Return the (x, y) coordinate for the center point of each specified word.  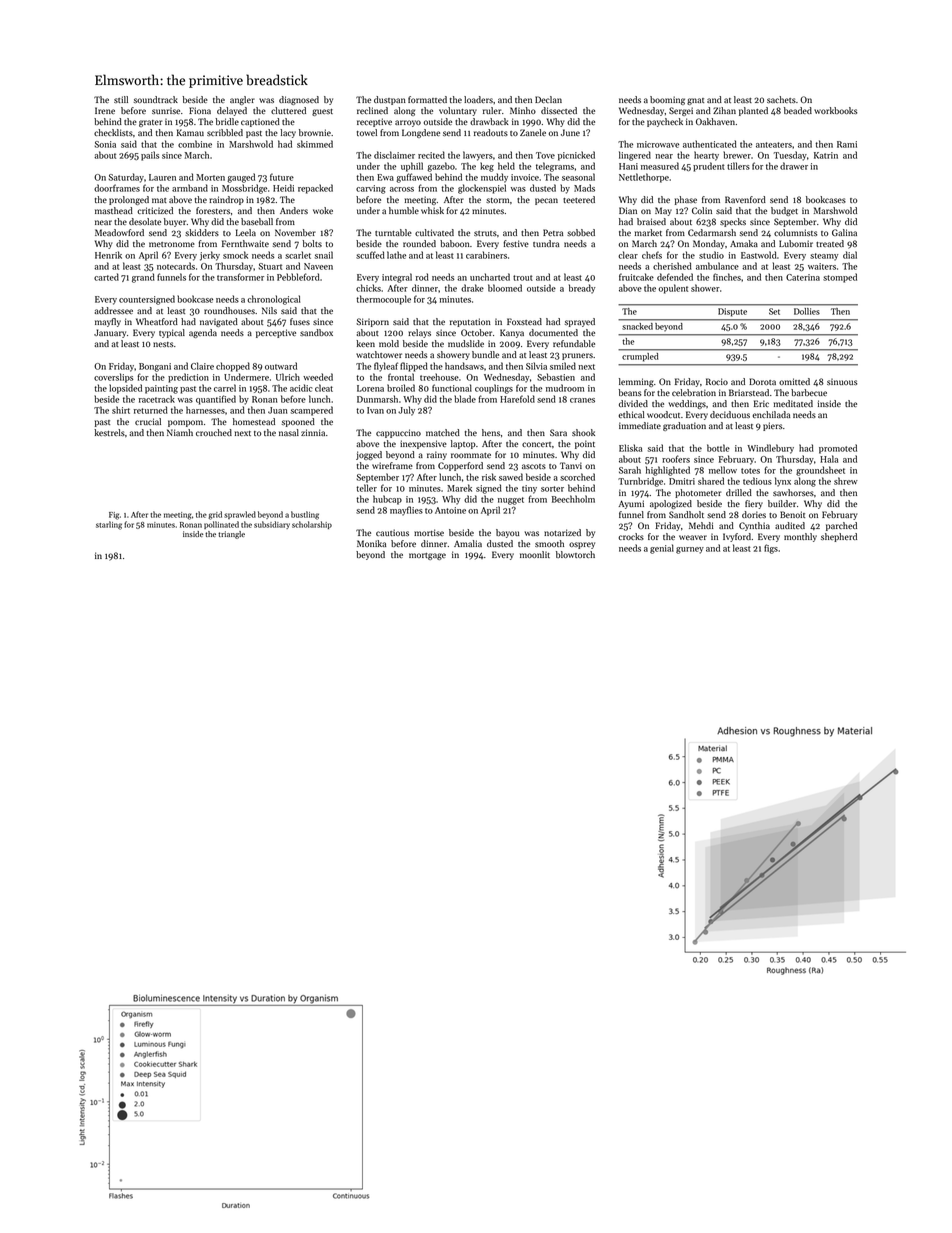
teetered (579, 199)
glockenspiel (482, 189)
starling (109, 525)
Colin (702, 210)
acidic (301, 388)
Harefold (517, 399)
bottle (718, 448)
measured (660, 166)
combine (195, 144)
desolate (145, 221)
